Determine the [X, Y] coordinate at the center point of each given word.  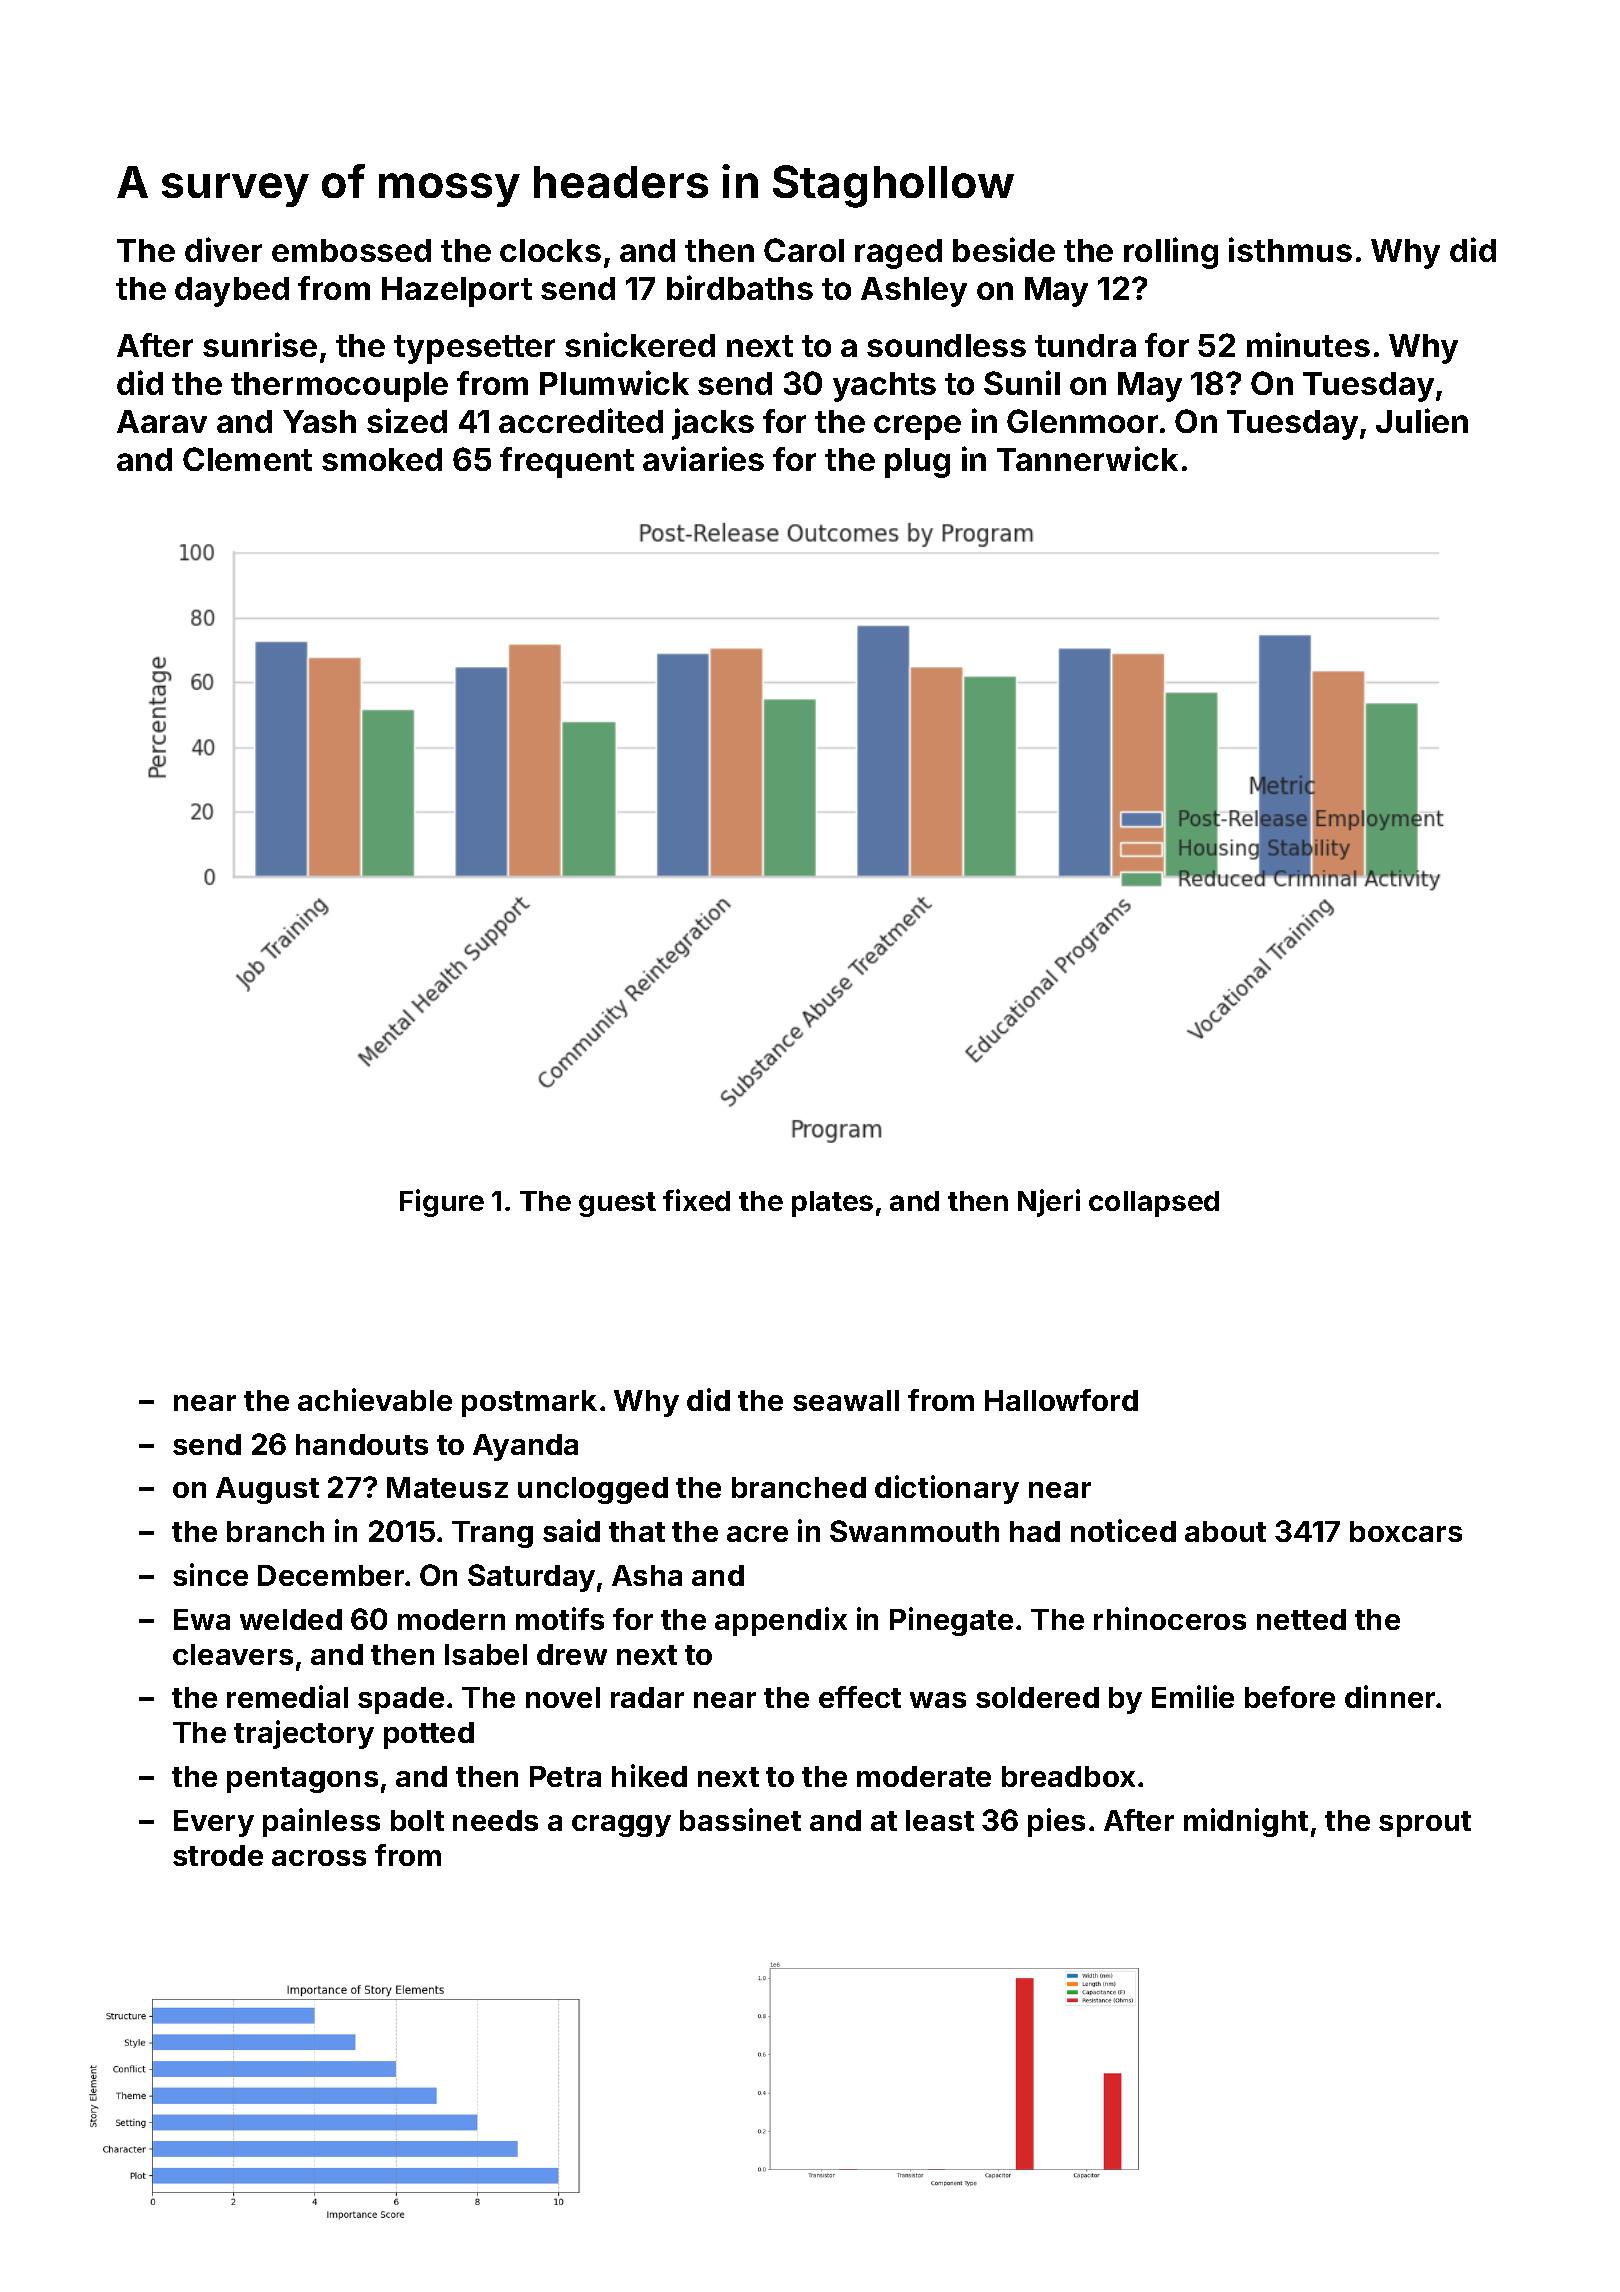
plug [917, 463]
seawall [846, 1400]
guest [617, 1204]
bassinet [740, 1819]
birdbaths [740, 287]
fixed [696, 1200]
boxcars [1406, 1531]
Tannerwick [1087, 458]
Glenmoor [1082, 421]
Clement [247, 459]
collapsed [1154, 1204]
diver [223, 249]
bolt [417, 1820]
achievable [375, 1399]
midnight [1246, 1822]
